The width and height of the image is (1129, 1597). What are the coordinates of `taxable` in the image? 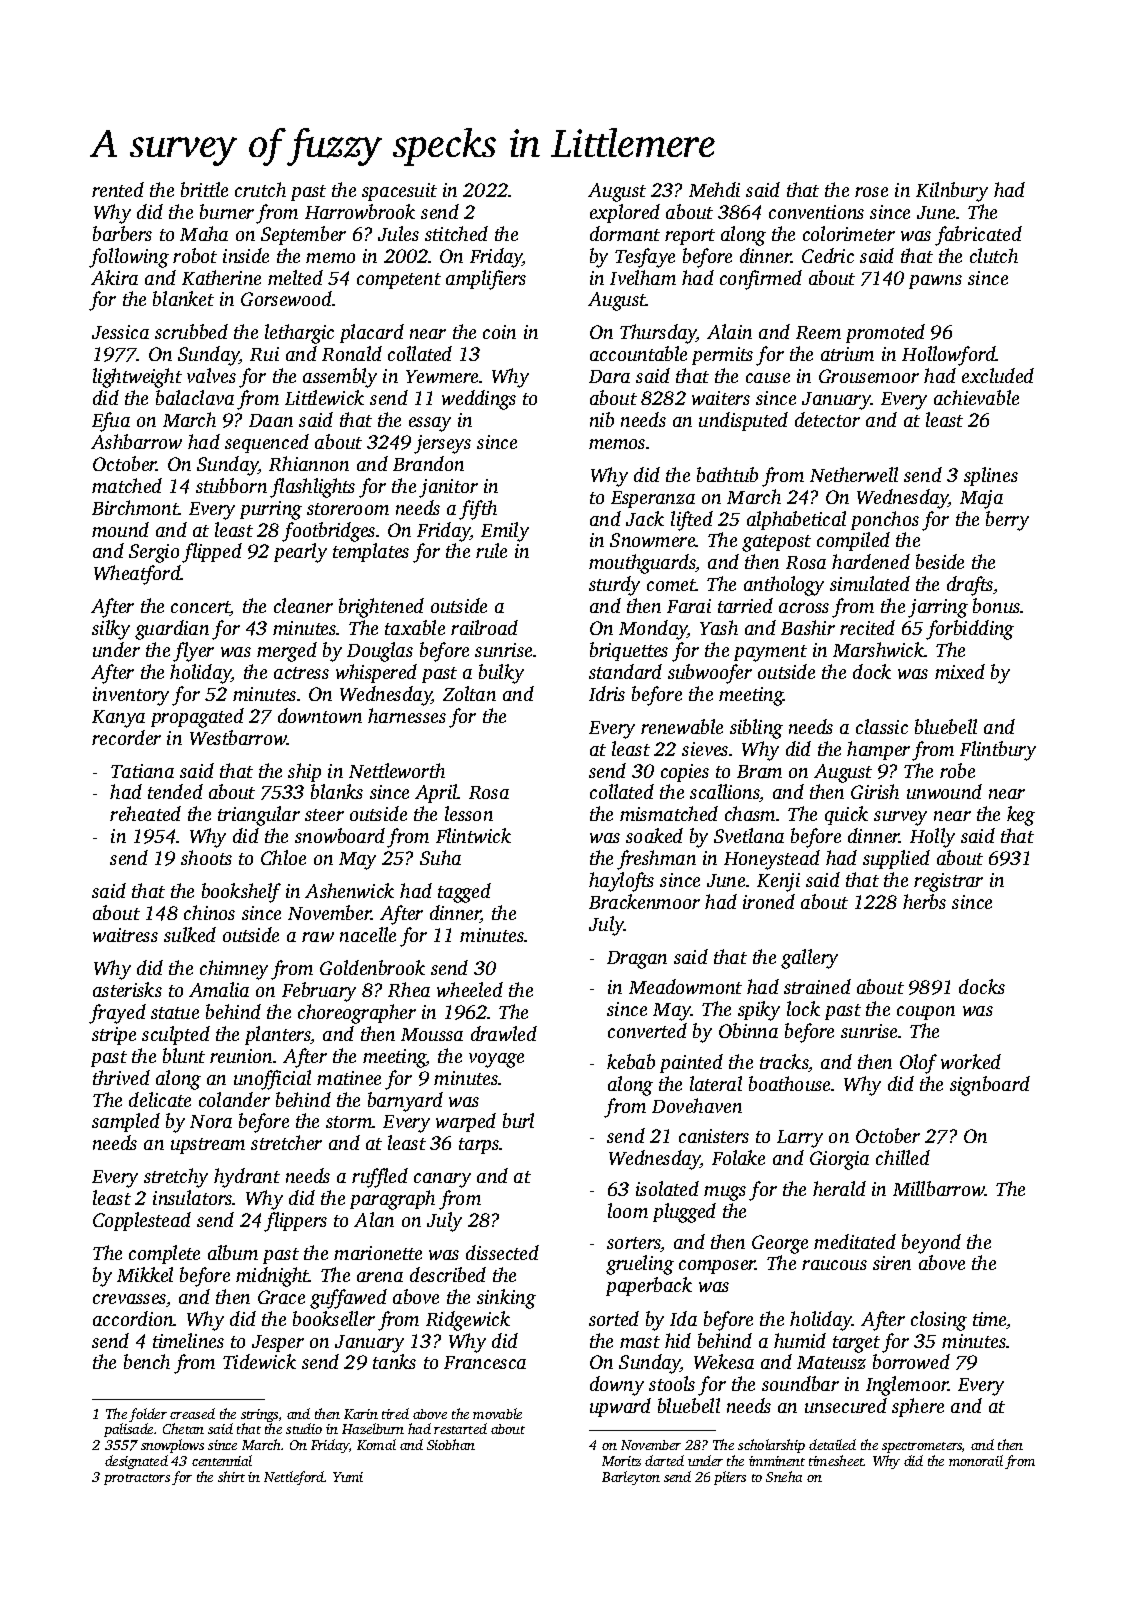 It's located at (415, 627).
